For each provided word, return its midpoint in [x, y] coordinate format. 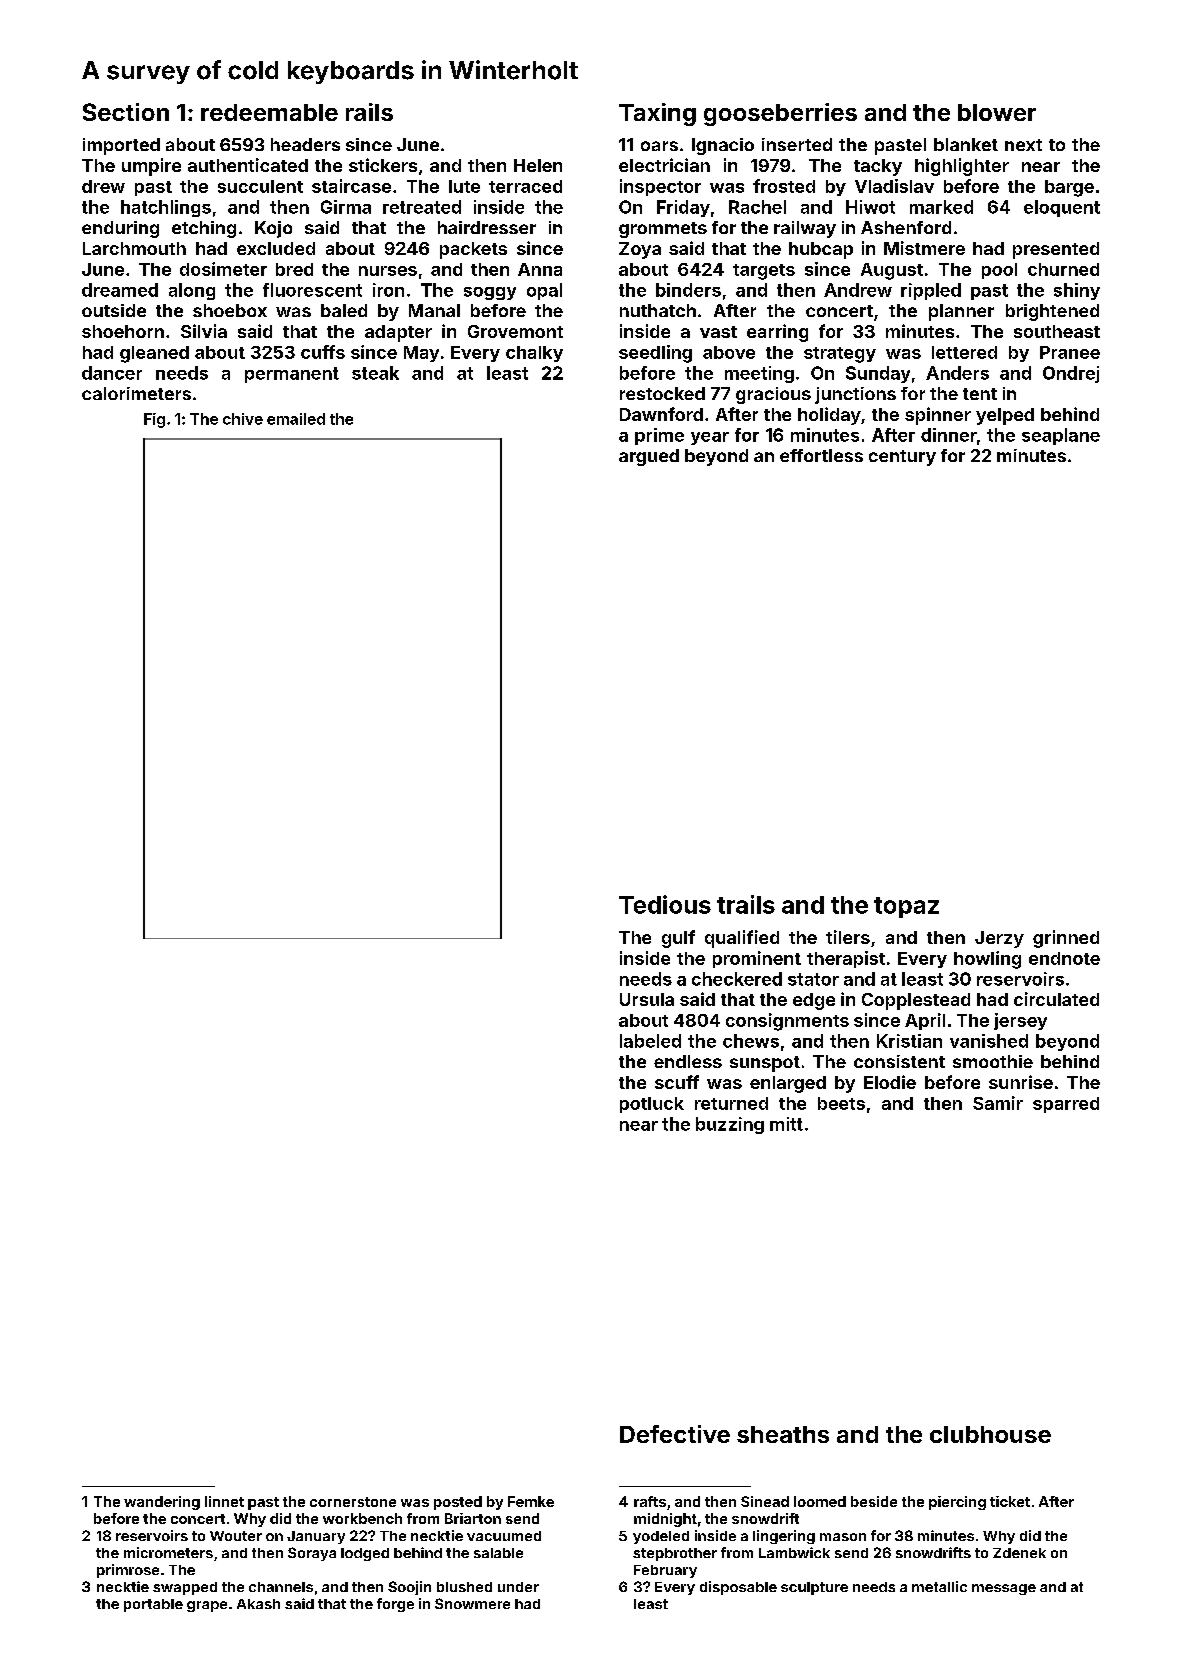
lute [464, 186]
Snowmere [472, 1603]
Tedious [665, 904]
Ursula [647, 999]
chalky [534, 354]
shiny [1077, 291]
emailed [296, 419]
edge [814, 1001]
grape [207, 1606]
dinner [949, 435]
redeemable [269, 112]
